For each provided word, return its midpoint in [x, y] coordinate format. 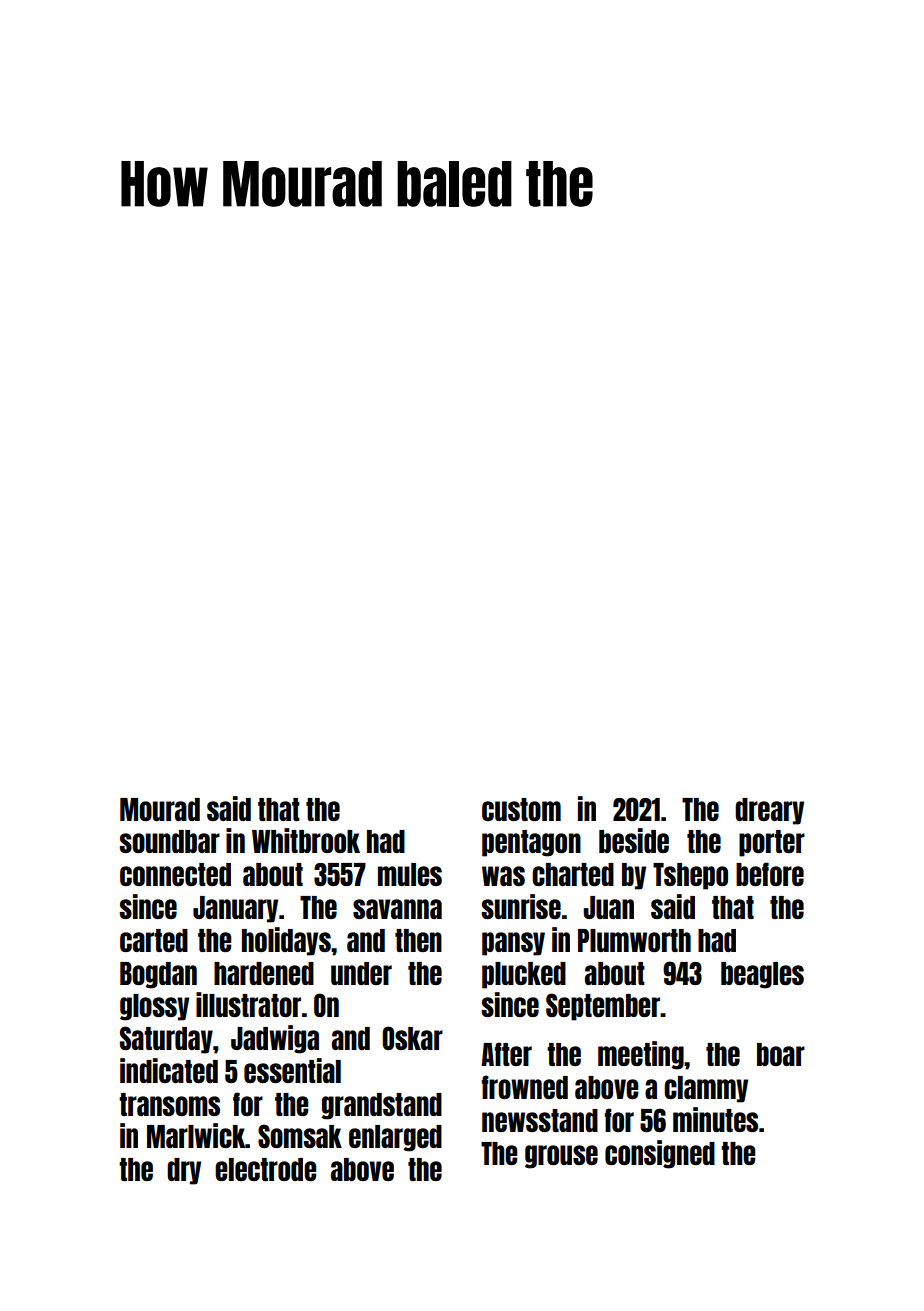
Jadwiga [275, 1039]
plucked [524, 975]
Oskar [412, 1038]
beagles [762, 975]
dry [184, 1171]
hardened [264, 973]
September [603, 1007]
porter [772, 843]
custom [521, 809]
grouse [561, 1157]
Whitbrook [306, 840]
